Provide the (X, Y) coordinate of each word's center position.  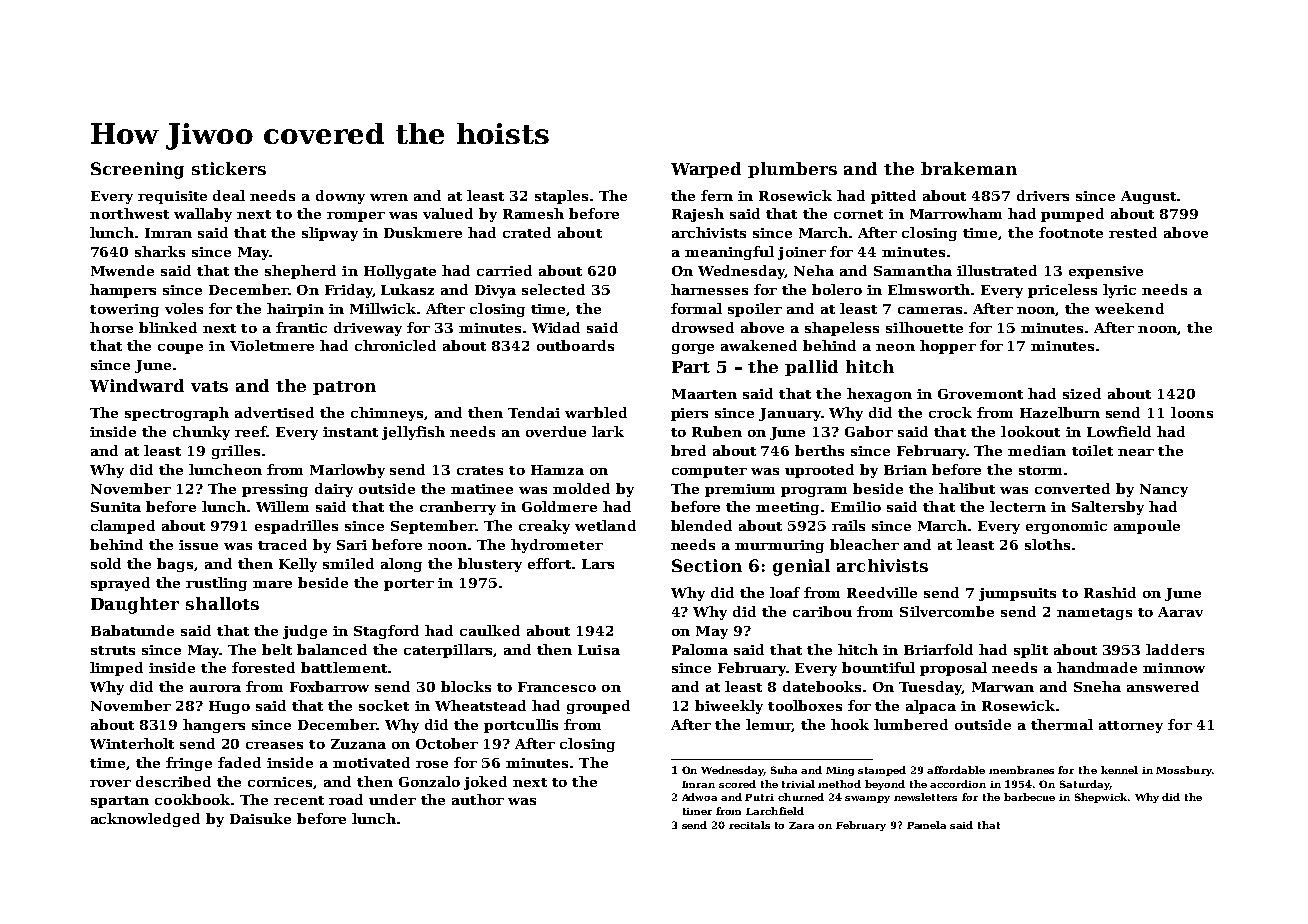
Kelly (298, 565)
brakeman (969, 168)
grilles (236, 452)
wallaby (203, 215)
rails (848, 525)
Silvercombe (947, 611)
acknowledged (145, 820)
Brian (905, 470)
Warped (706, 170)
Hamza (557, 470)
